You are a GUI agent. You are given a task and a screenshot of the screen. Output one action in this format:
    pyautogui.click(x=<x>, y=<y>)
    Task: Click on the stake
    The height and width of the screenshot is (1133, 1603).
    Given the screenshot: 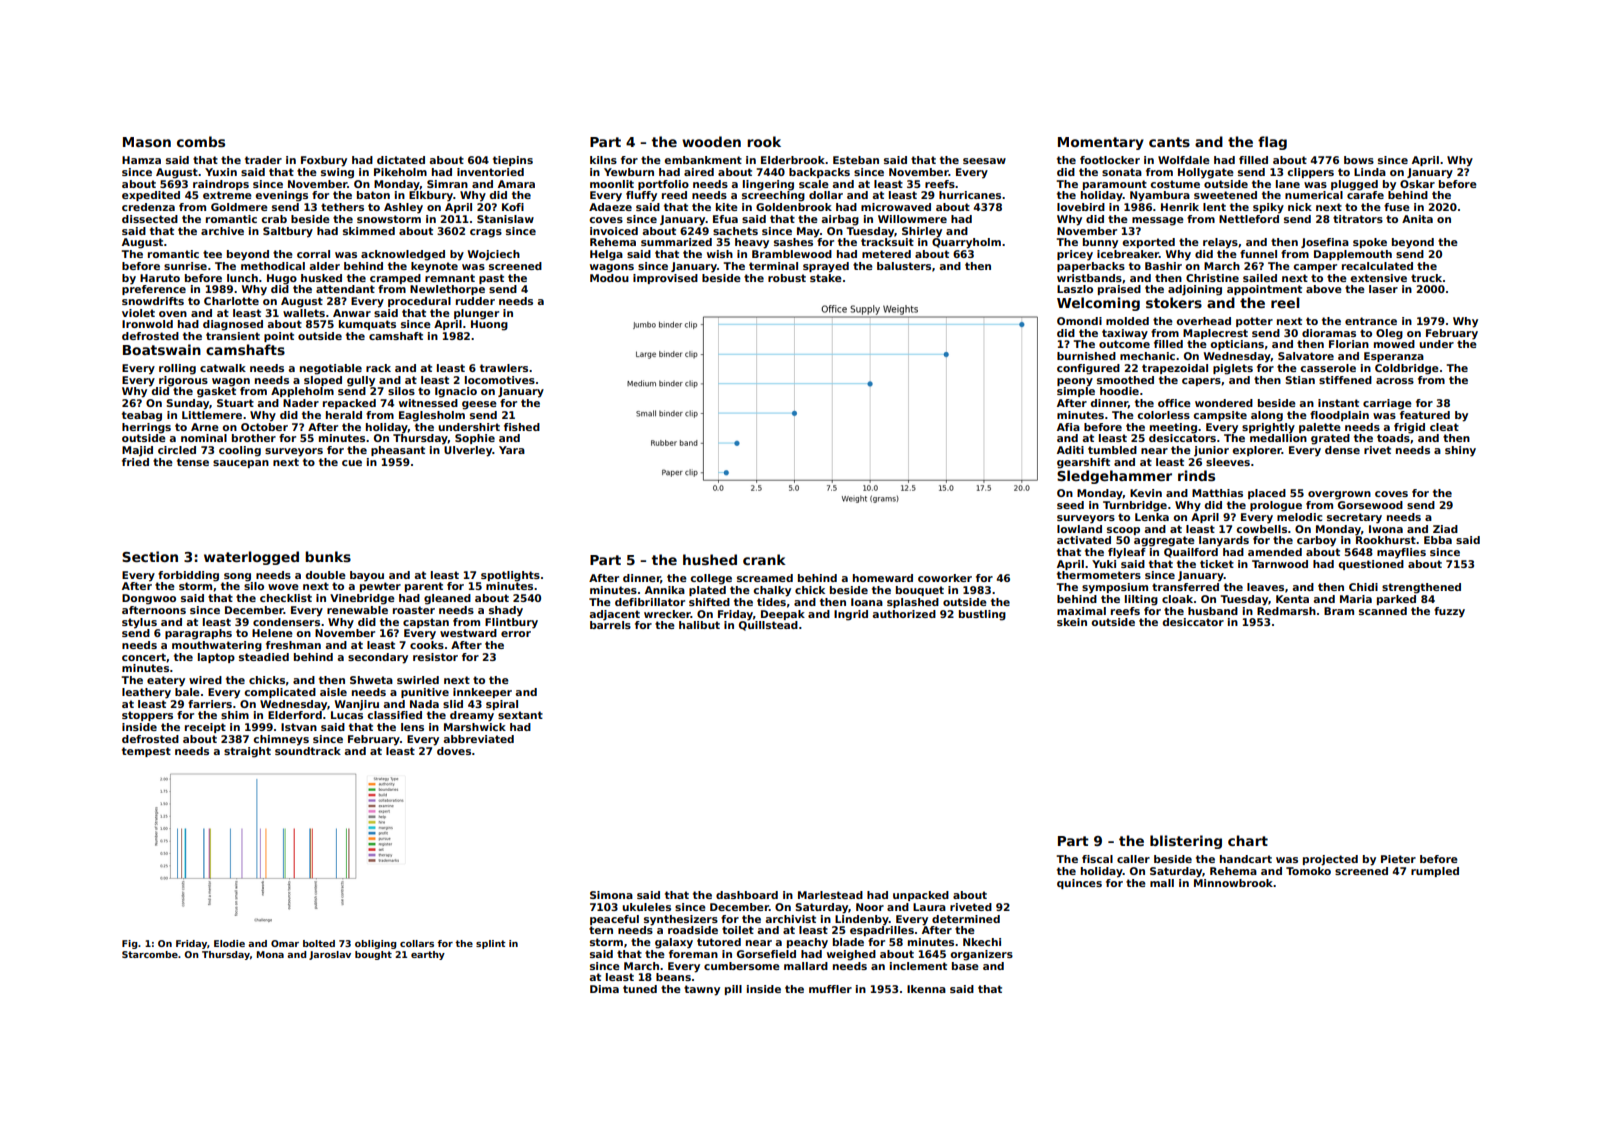 What is the action you would take?
    pyautogui.click(x=826, y=278)
